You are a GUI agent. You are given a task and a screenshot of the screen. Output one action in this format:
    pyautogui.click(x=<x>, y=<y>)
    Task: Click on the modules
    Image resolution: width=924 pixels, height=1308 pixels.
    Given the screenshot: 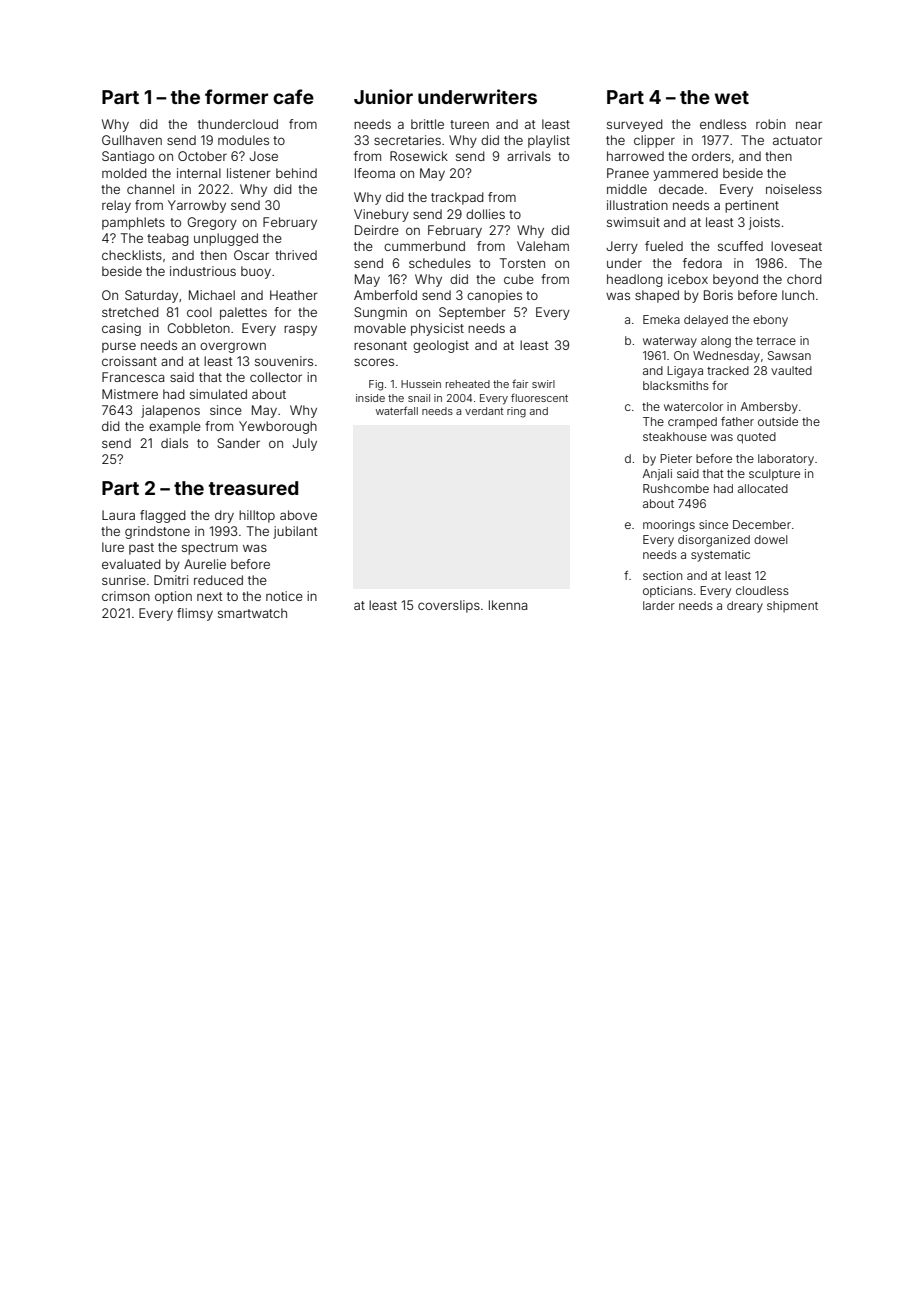 What is the action you would take?
    pyautogui.click(x=243, y=140)
